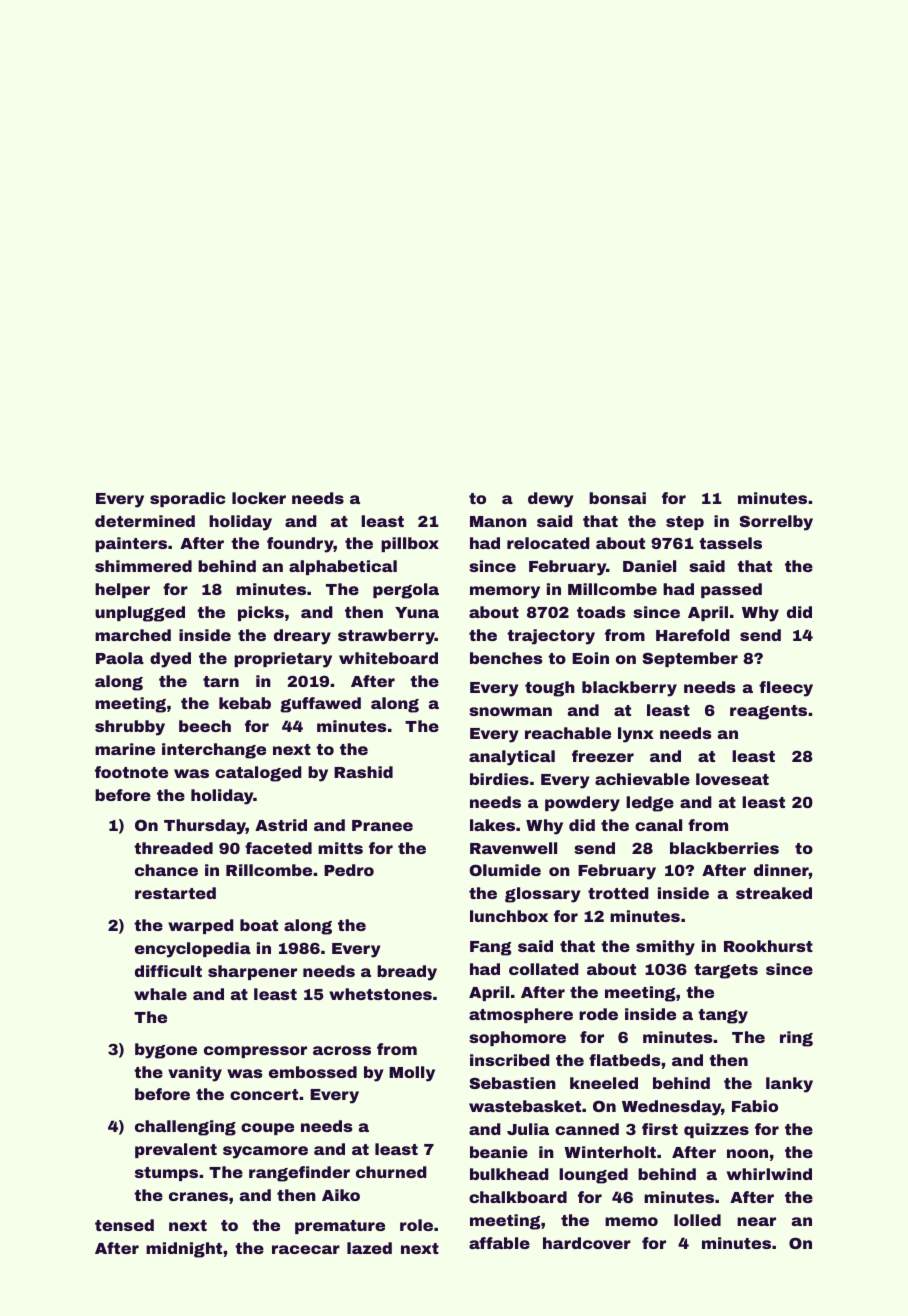  What do you see at coordinates (685, 523) in the screenshot?
I see `step` at bounding box center [685, 523].
